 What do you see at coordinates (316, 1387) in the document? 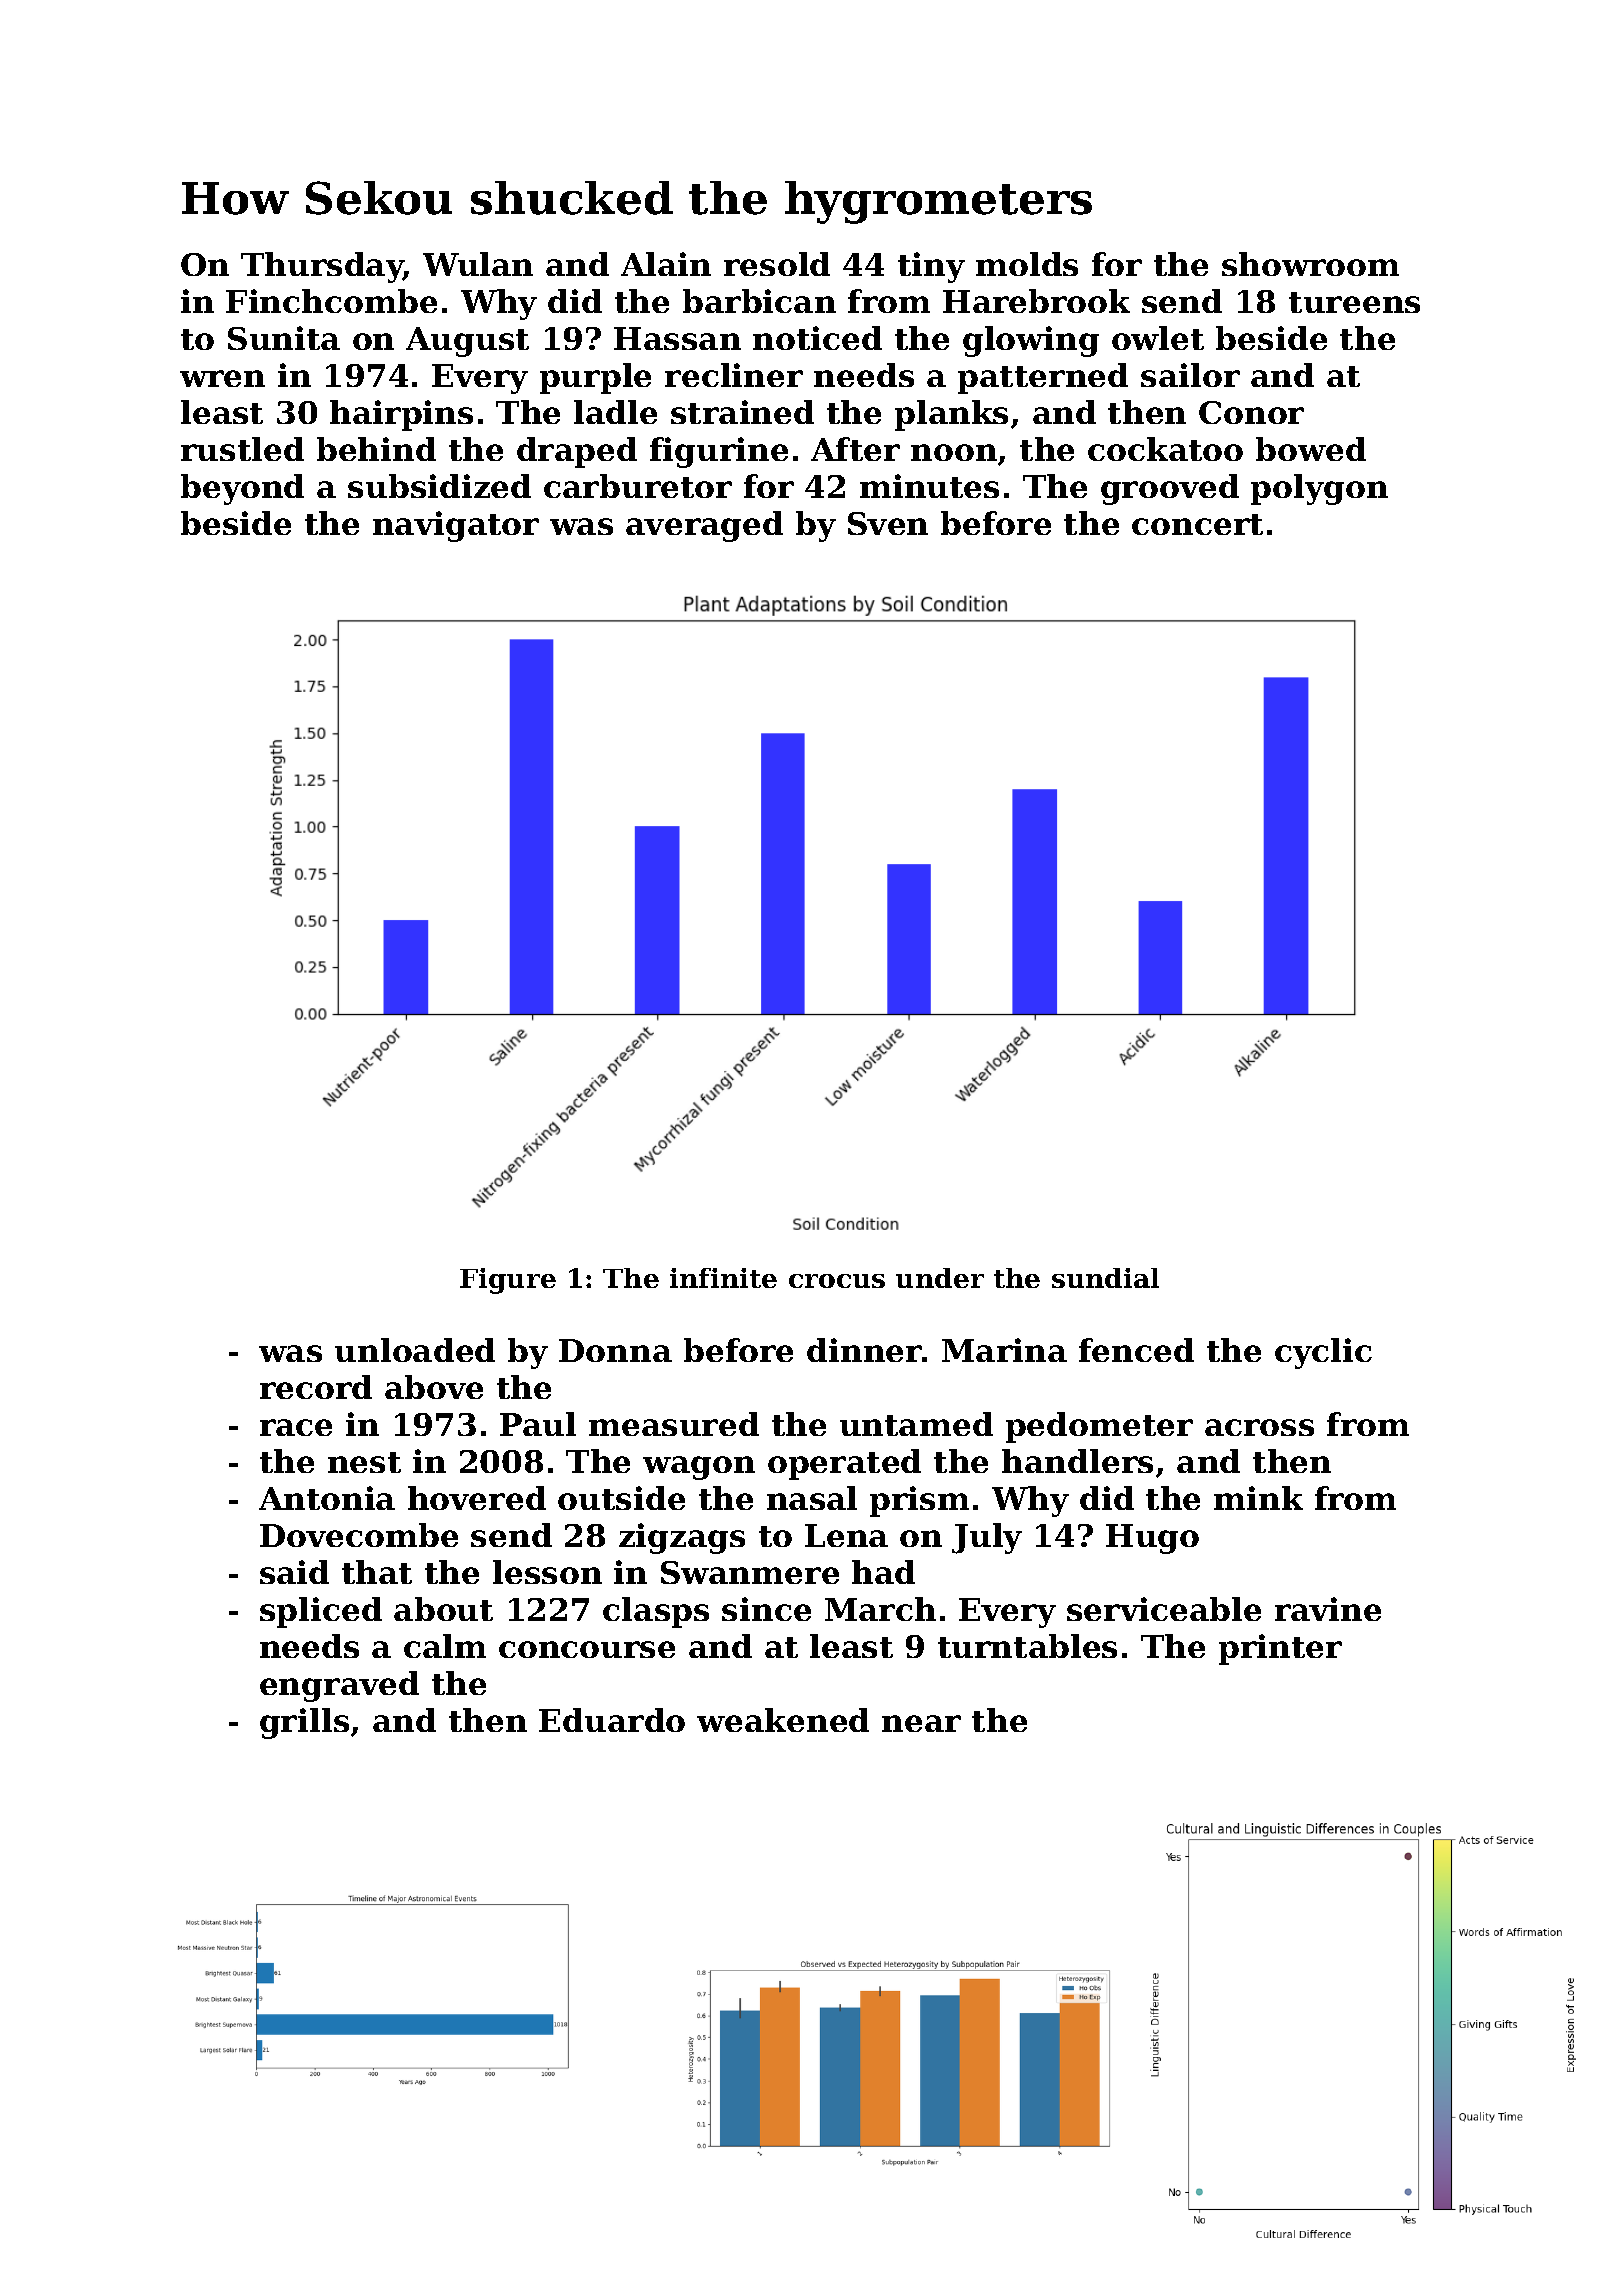
I see `record` at bounding box center [316, 1387].
